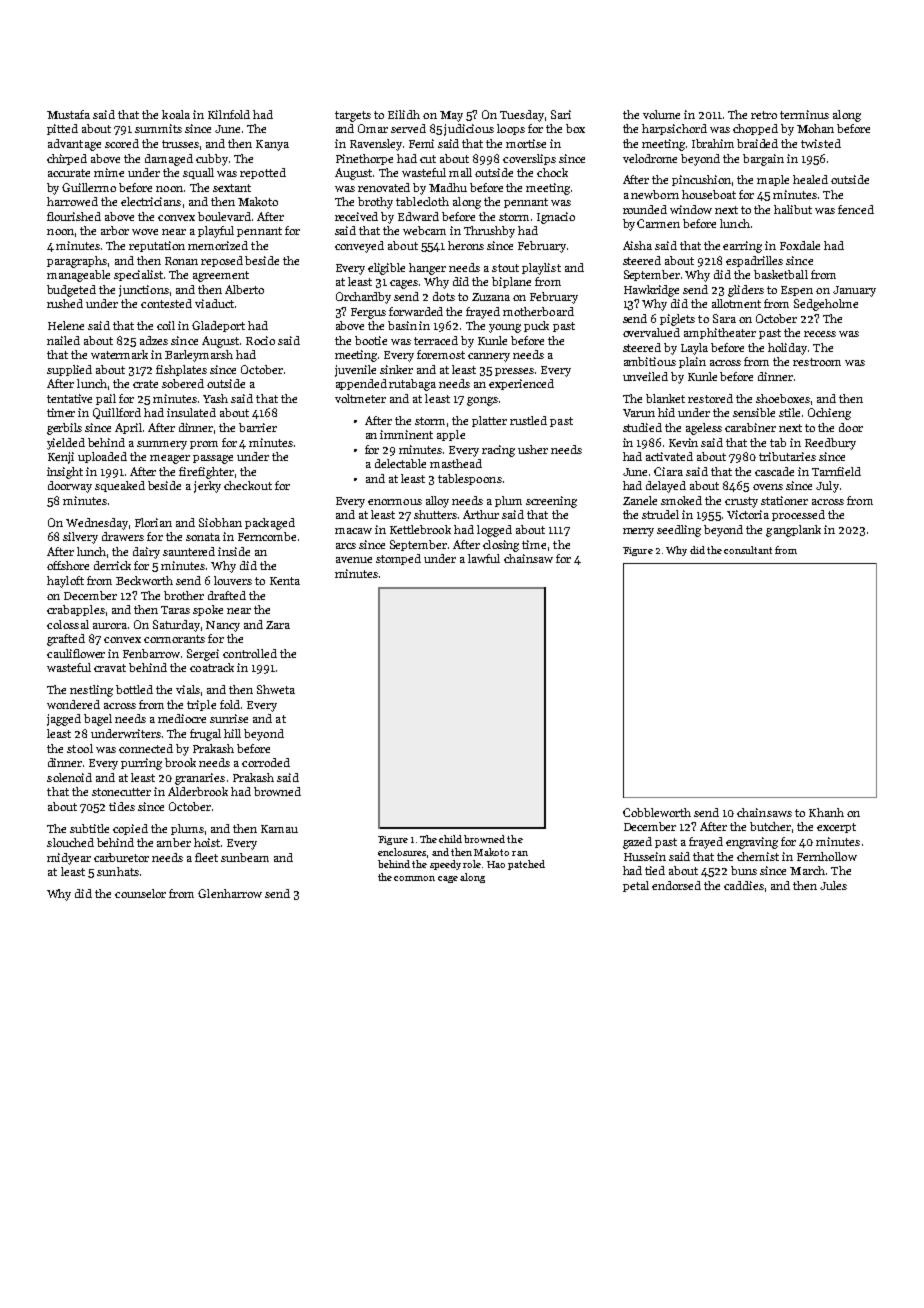 This screenshot has height=1308, width=924. What do you see at coordinates (176, 114) in the screenshot?
I see `koala` at bounding box center [176, 114].
